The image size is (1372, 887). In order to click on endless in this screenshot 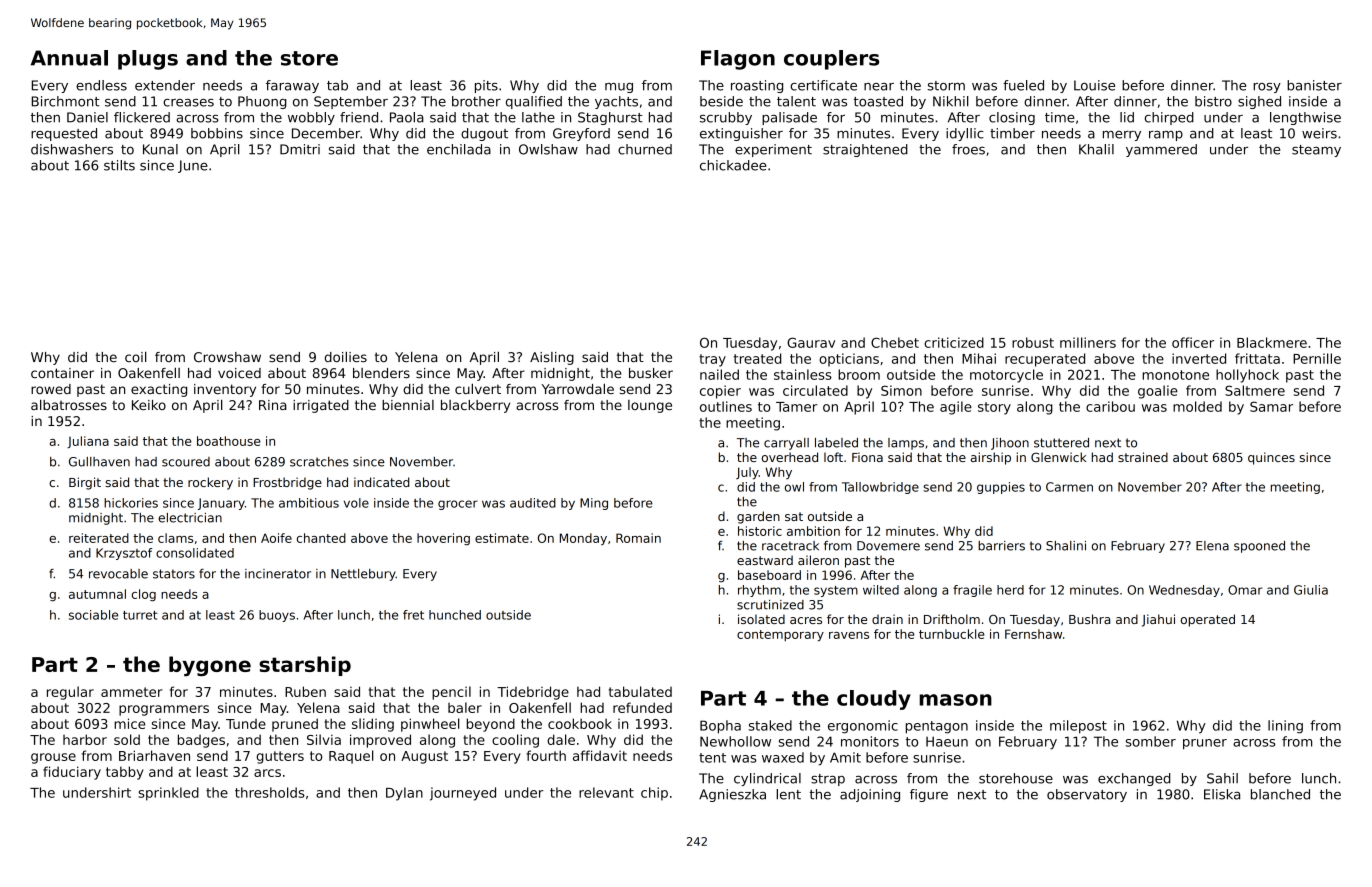, I will do `click(101, 85)`.
